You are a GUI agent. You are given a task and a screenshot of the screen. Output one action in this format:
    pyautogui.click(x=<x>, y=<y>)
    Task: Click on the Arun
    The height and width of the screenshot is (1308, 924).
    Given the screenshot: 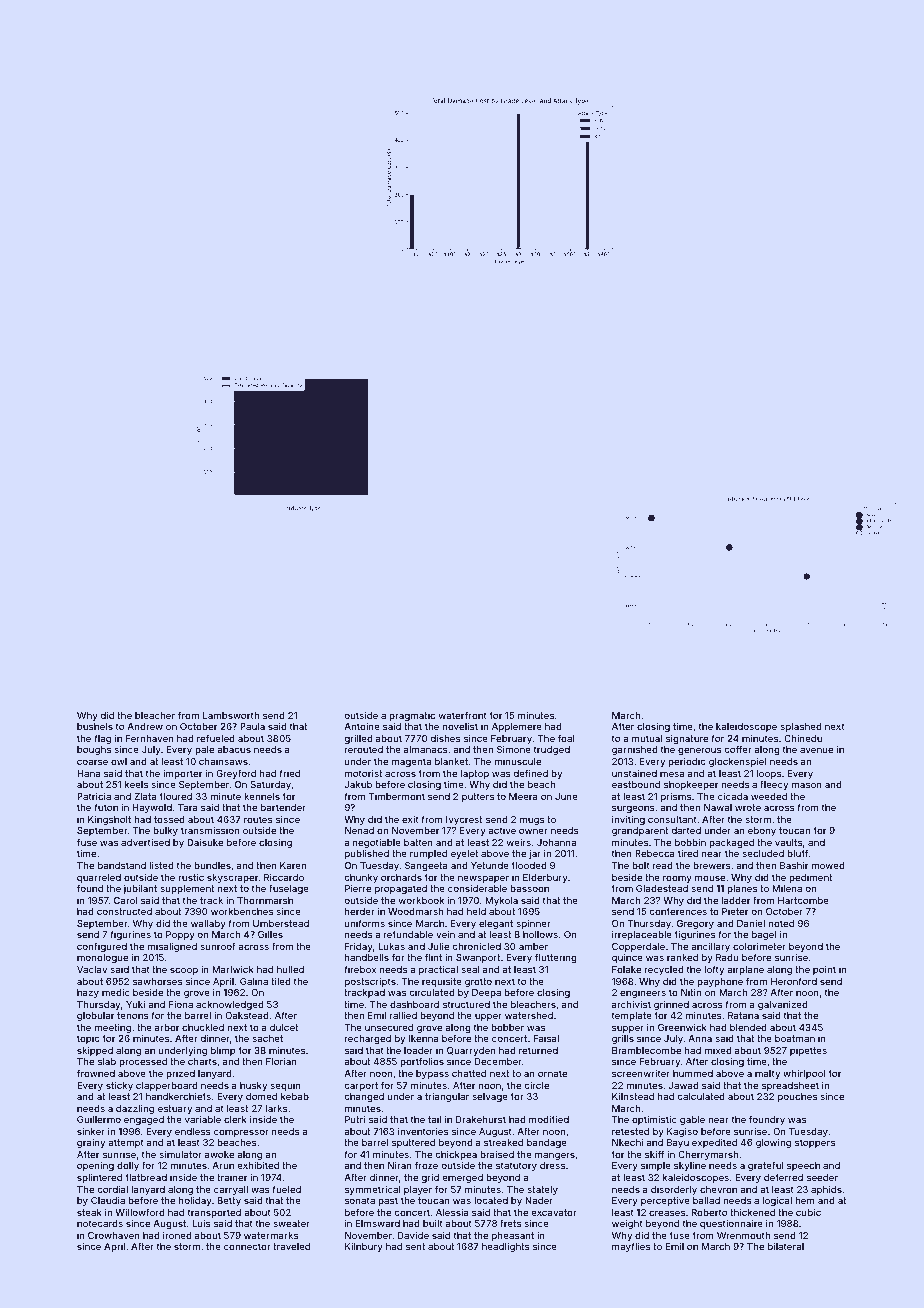 What is the action you would take?
    pyautogui.click(x=223, y=1165)
